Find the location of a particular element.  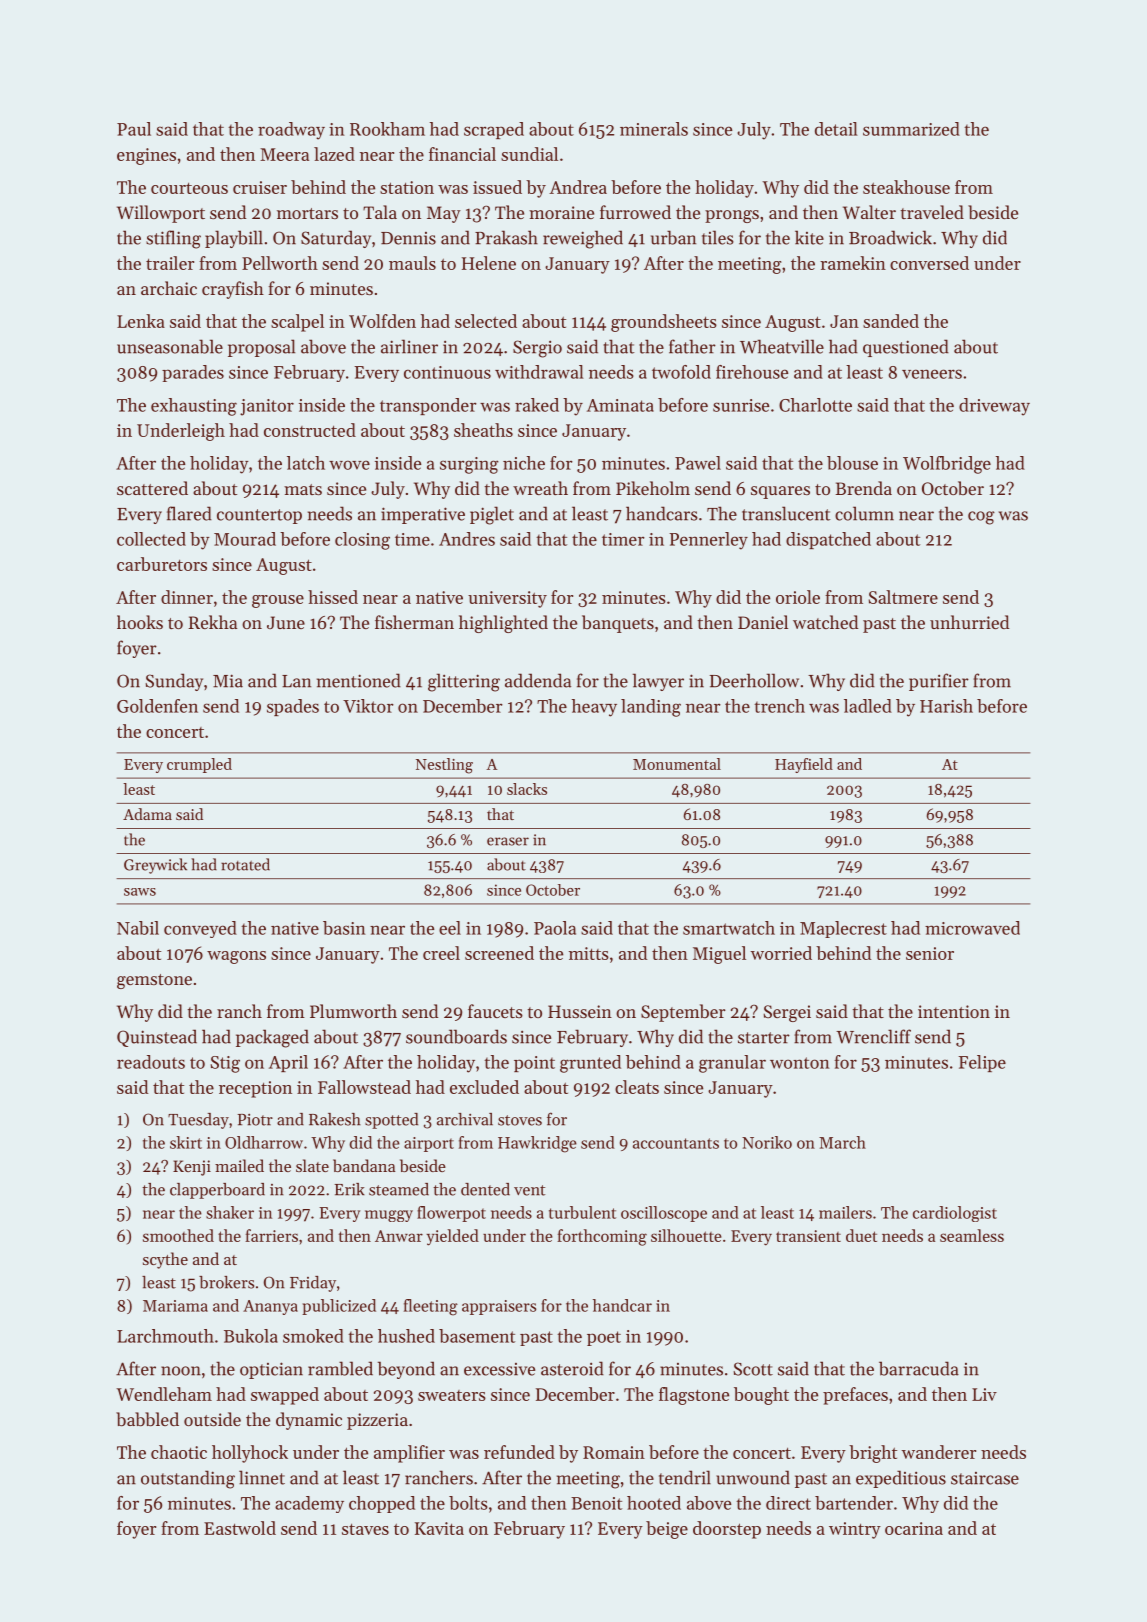

beige is located at coordinates (667, 1530).
